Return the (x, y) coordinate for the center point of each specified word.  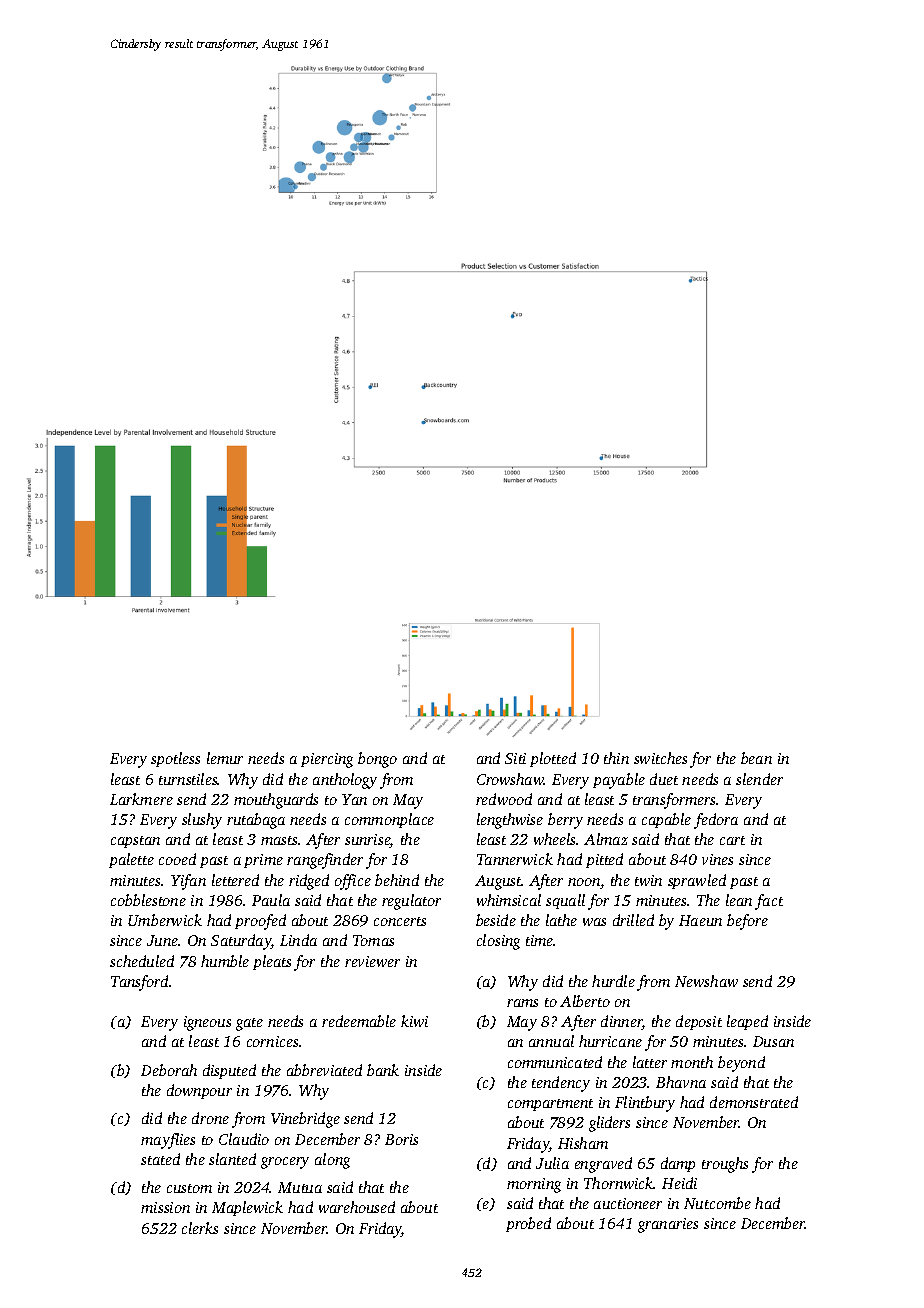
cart (732, 840)
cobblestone (148, 900)
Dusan (773, 1041)
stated (160, 1159)
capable (666, 820)
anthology (345, 781)
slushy (202, 821)
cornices (272, 1041)
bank (383, 1070)
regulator (411, 902)
